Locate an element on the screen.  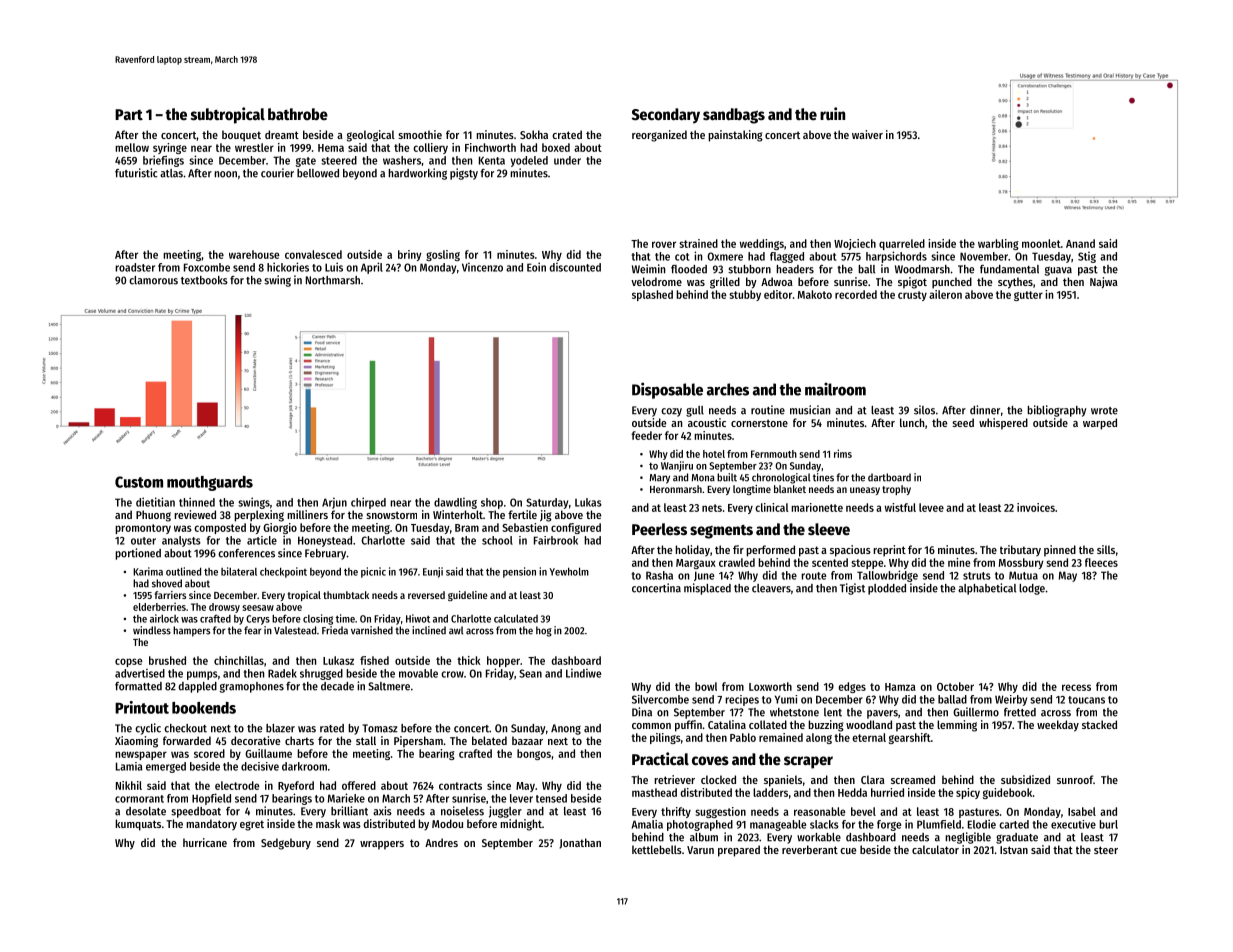
sandbags is located at coordinates (734, 116).
